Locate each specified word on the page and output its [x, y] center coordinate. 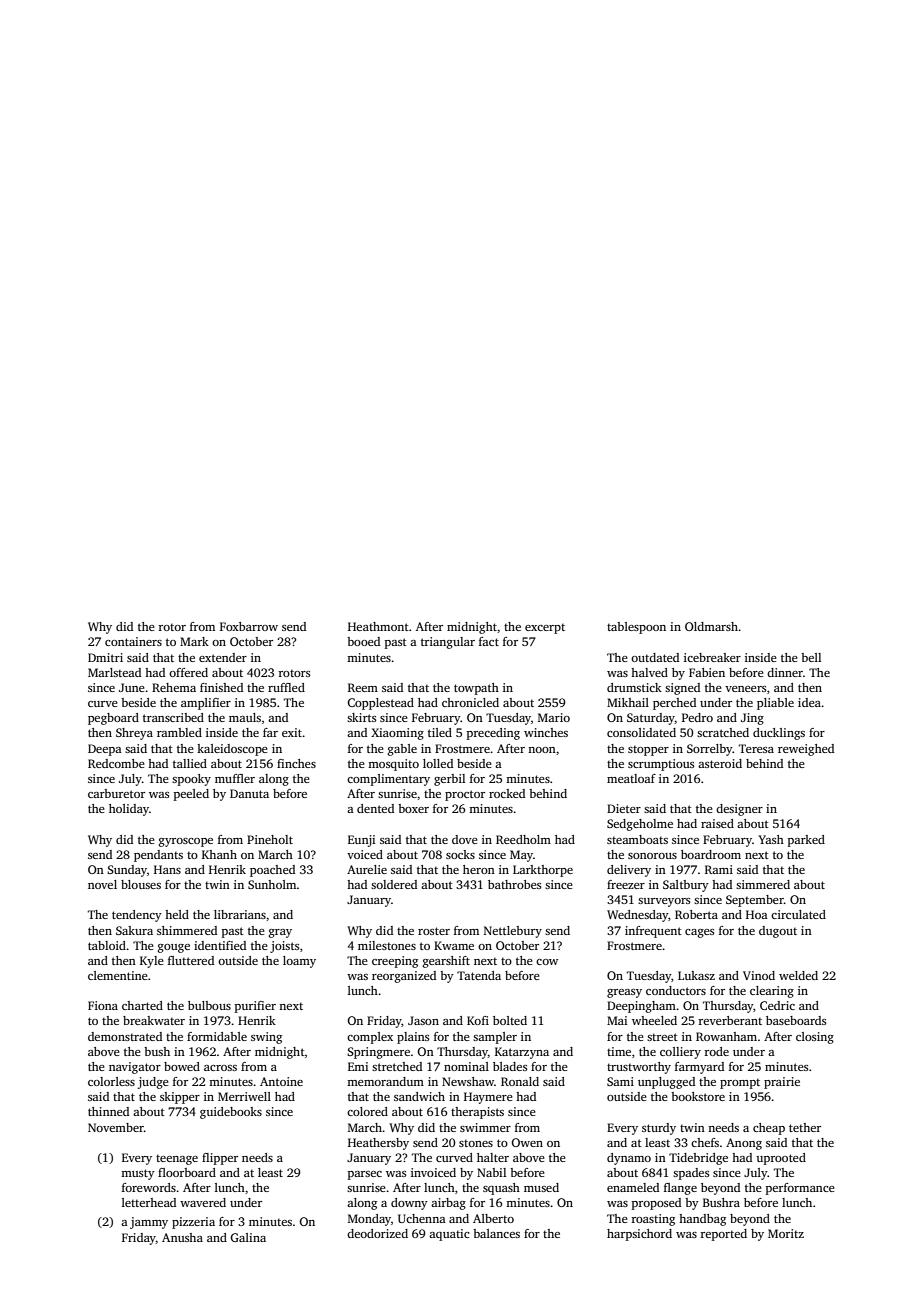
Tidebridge [698, 1159]
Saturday [651, 719]
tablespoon [636, 628]
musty [138, 1174]
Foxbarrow [249, 626]
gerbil [449, 780]
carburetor [116, 793]
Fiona [103, 1005]
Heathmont [378, 626]
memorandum [385, 1081]
